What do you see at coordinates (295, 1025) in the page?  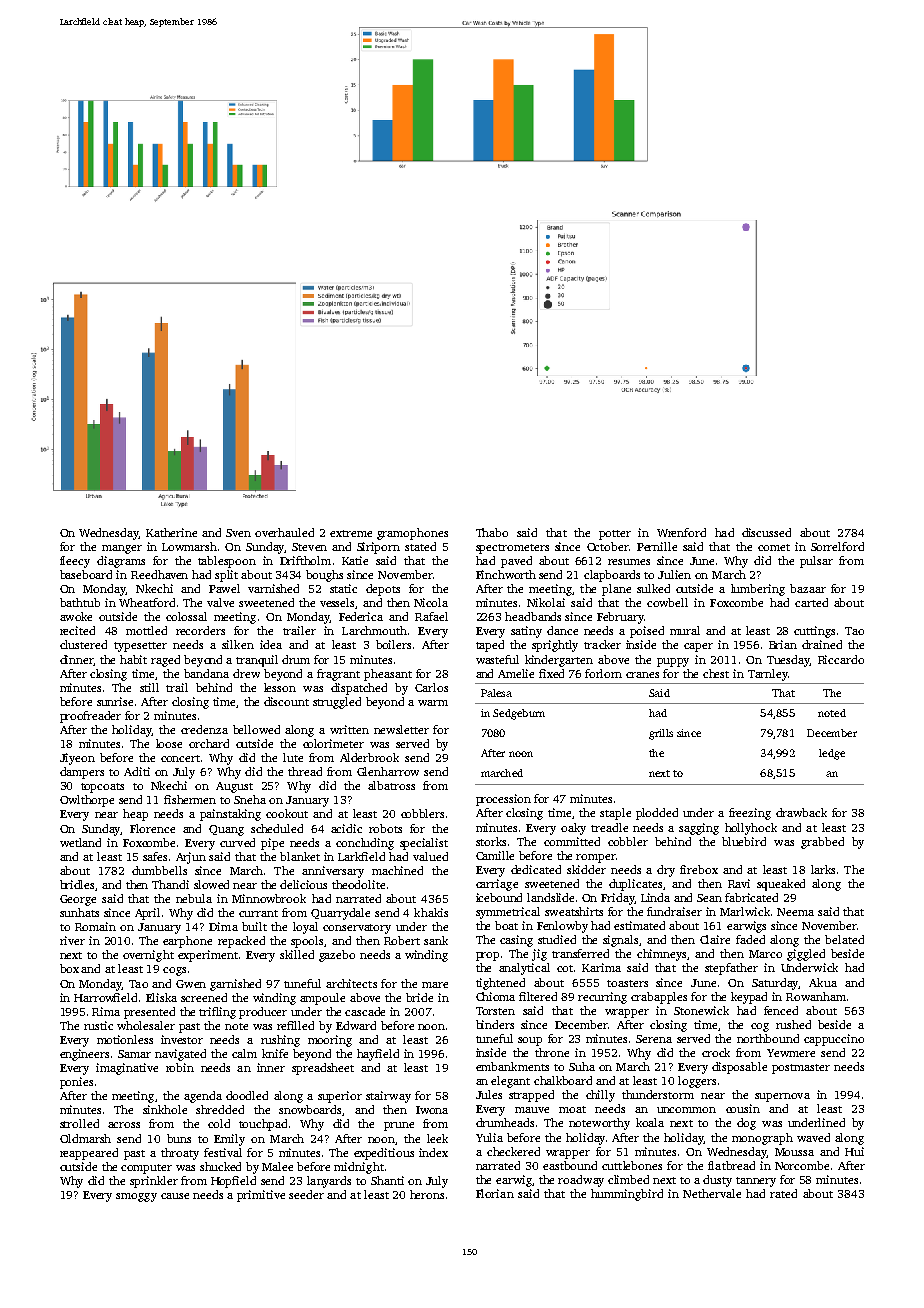 I see `refilled` at bounding box center [295, 1025].
